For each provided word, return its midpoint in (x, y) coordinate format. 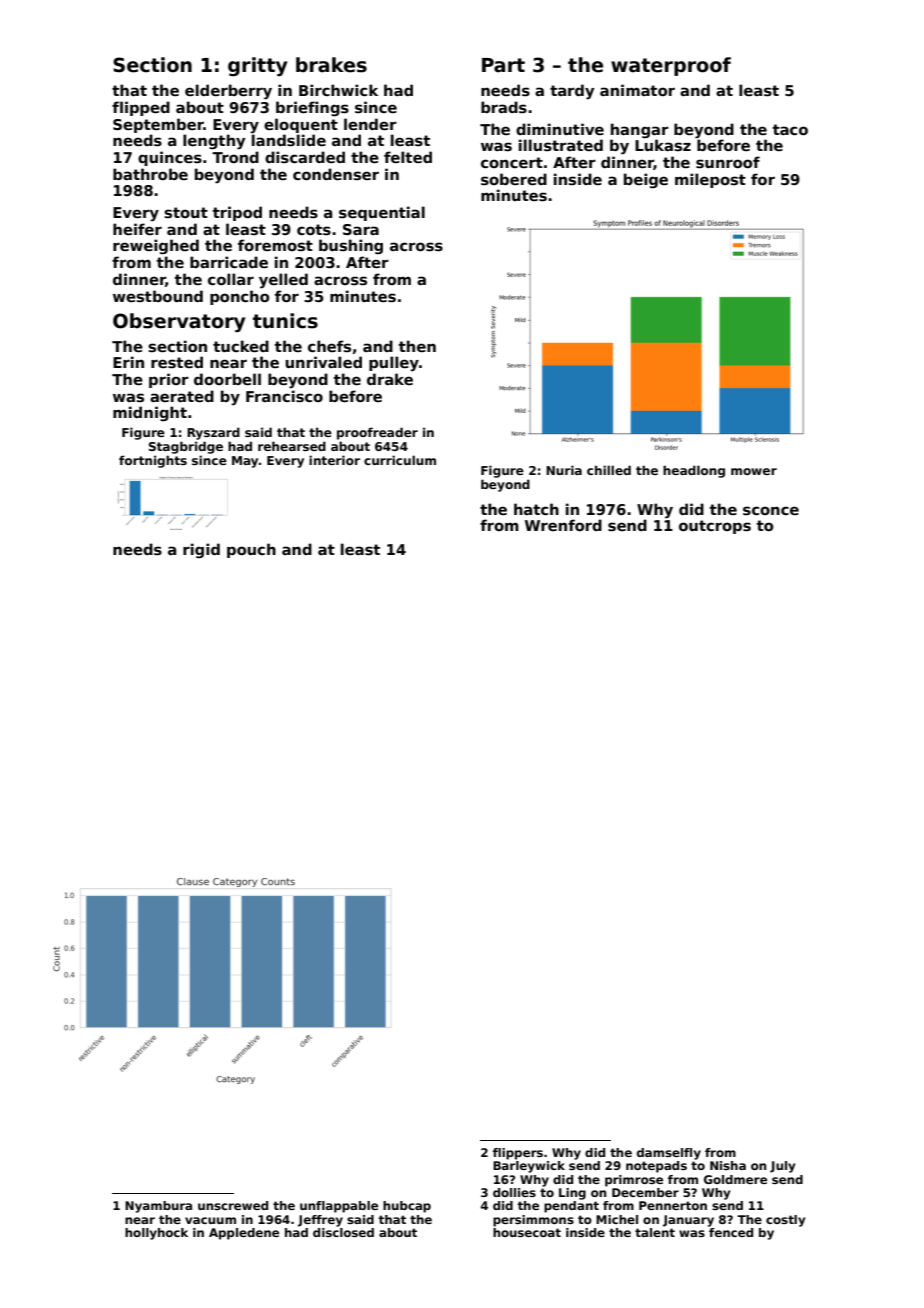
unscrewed (233, 1205)
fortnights (153, 461)
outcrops (715, 527)
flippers (518, 1154)
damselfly (669, 1154)
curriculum (400, 460)
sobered (514, 179)
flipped (141, 108)
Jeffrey (320, 1221)
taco (790, 129)
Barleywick (529, 1167)
